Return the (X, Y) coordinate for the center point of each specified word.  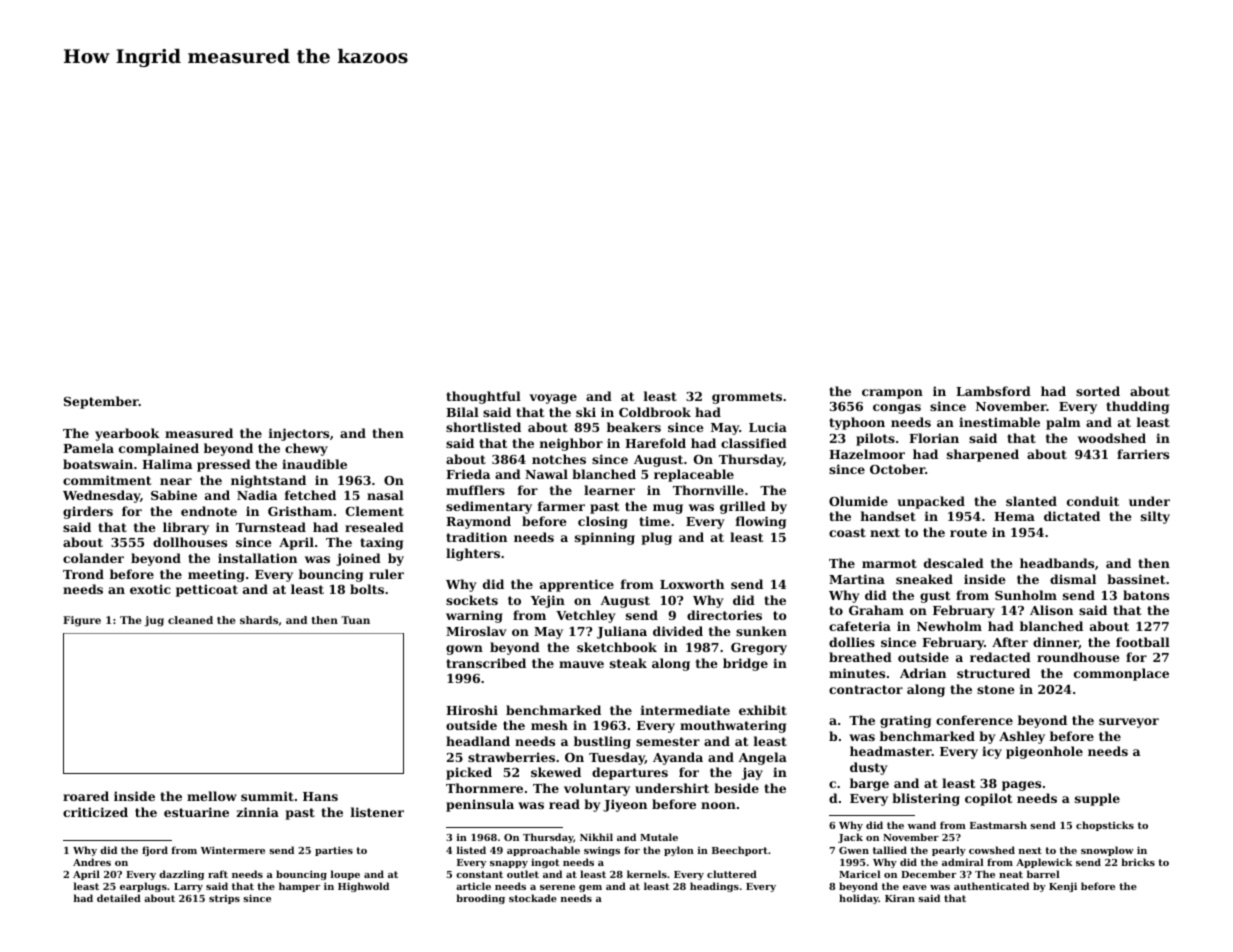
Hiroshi (472, 710)
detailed (119, 898)
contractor (866, 689)
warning (474, 616)
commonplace (1121, 674)
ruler (386, 574)
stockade (533, 898)
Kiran (900, 898)
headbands (1057, 563)
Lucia (768, 427)
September (101, 402)
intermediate (685, 710)
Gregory (759, 649)
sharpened (983, 455)
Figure (82, 621)
